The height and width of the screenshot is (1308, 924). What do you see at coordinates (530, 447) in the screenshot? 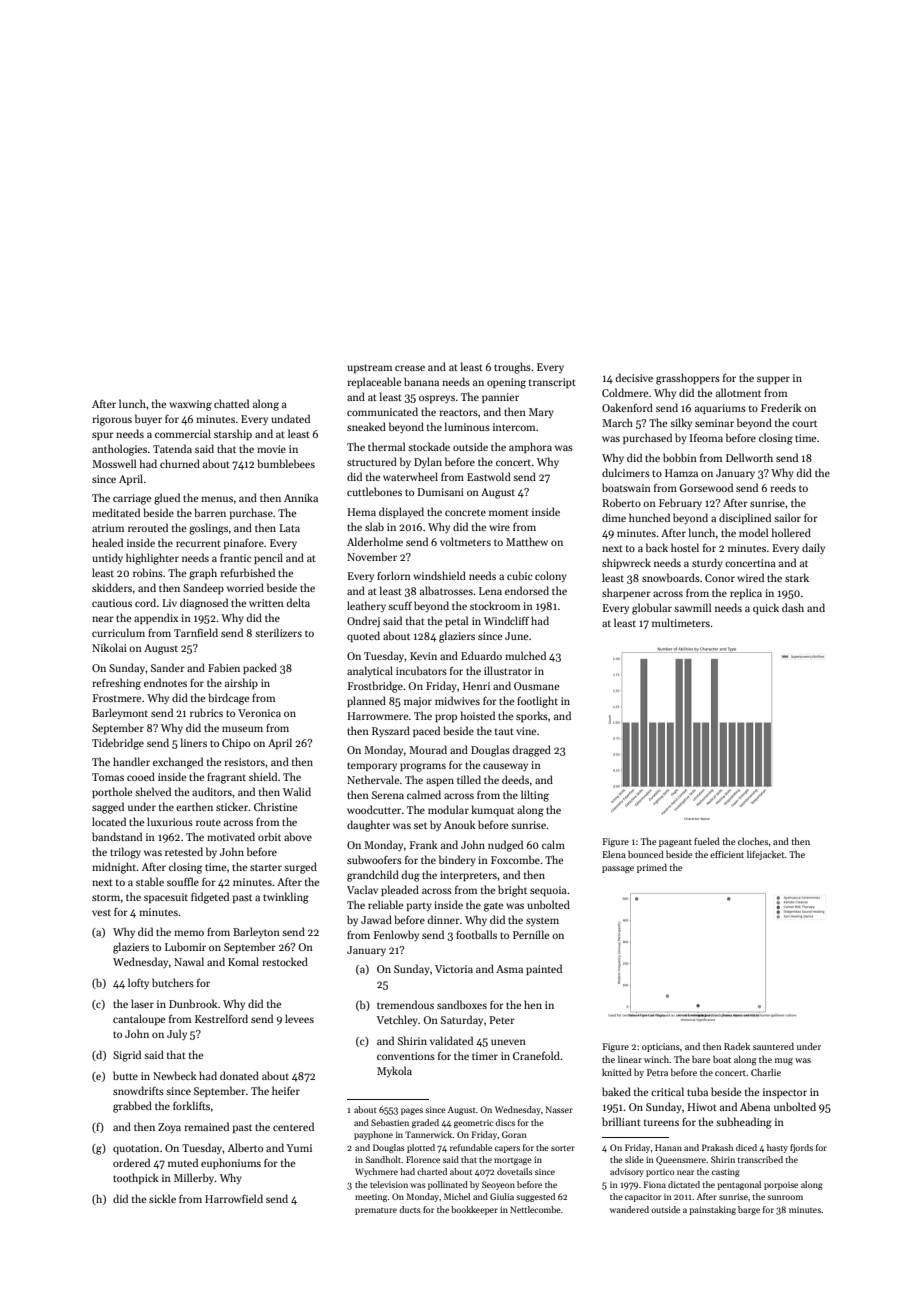
I see `amphora` at bounding box center [530, 447].
